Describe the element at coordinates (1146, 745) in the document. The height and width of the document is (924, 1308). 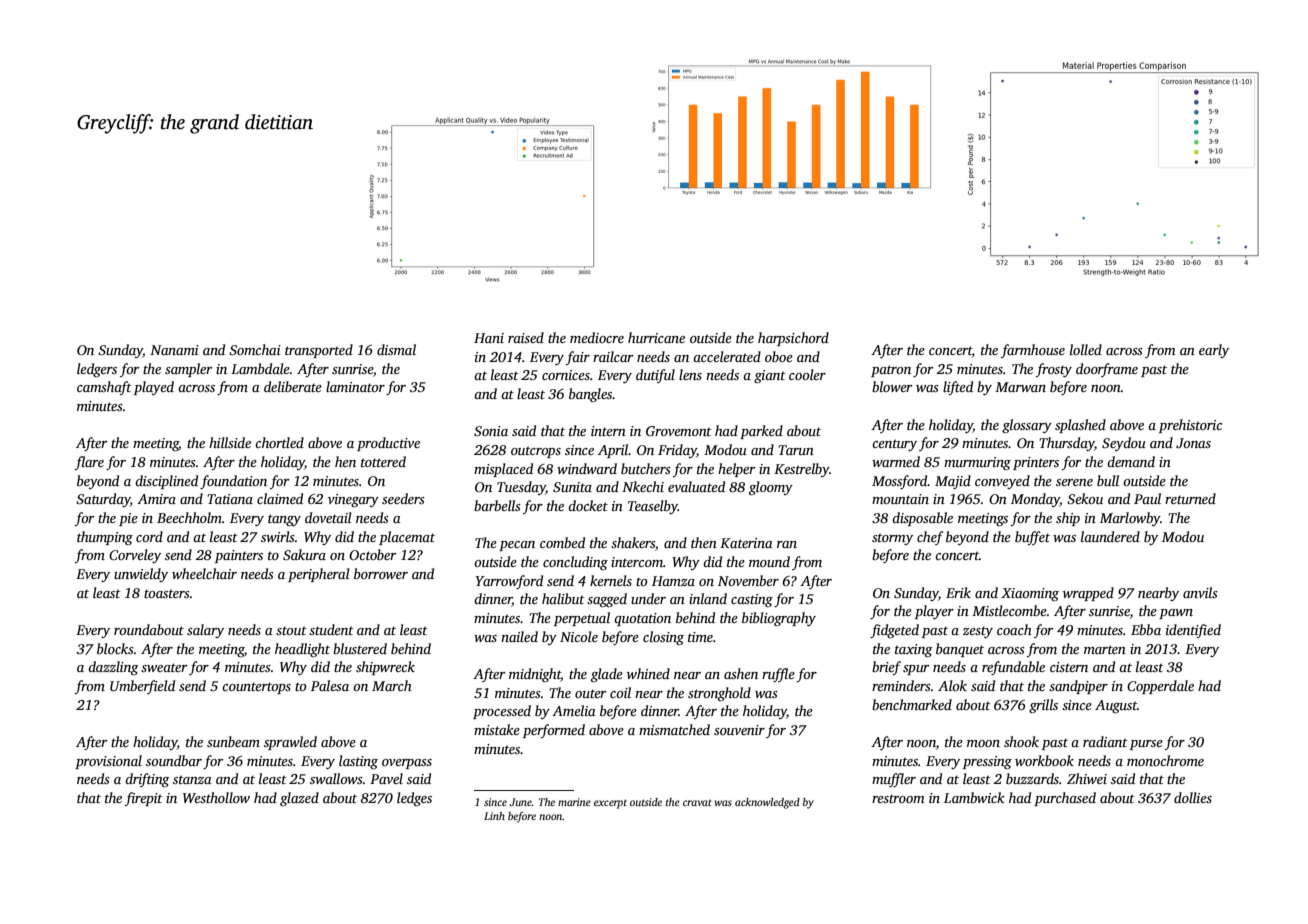
I see `purse` at that location.
